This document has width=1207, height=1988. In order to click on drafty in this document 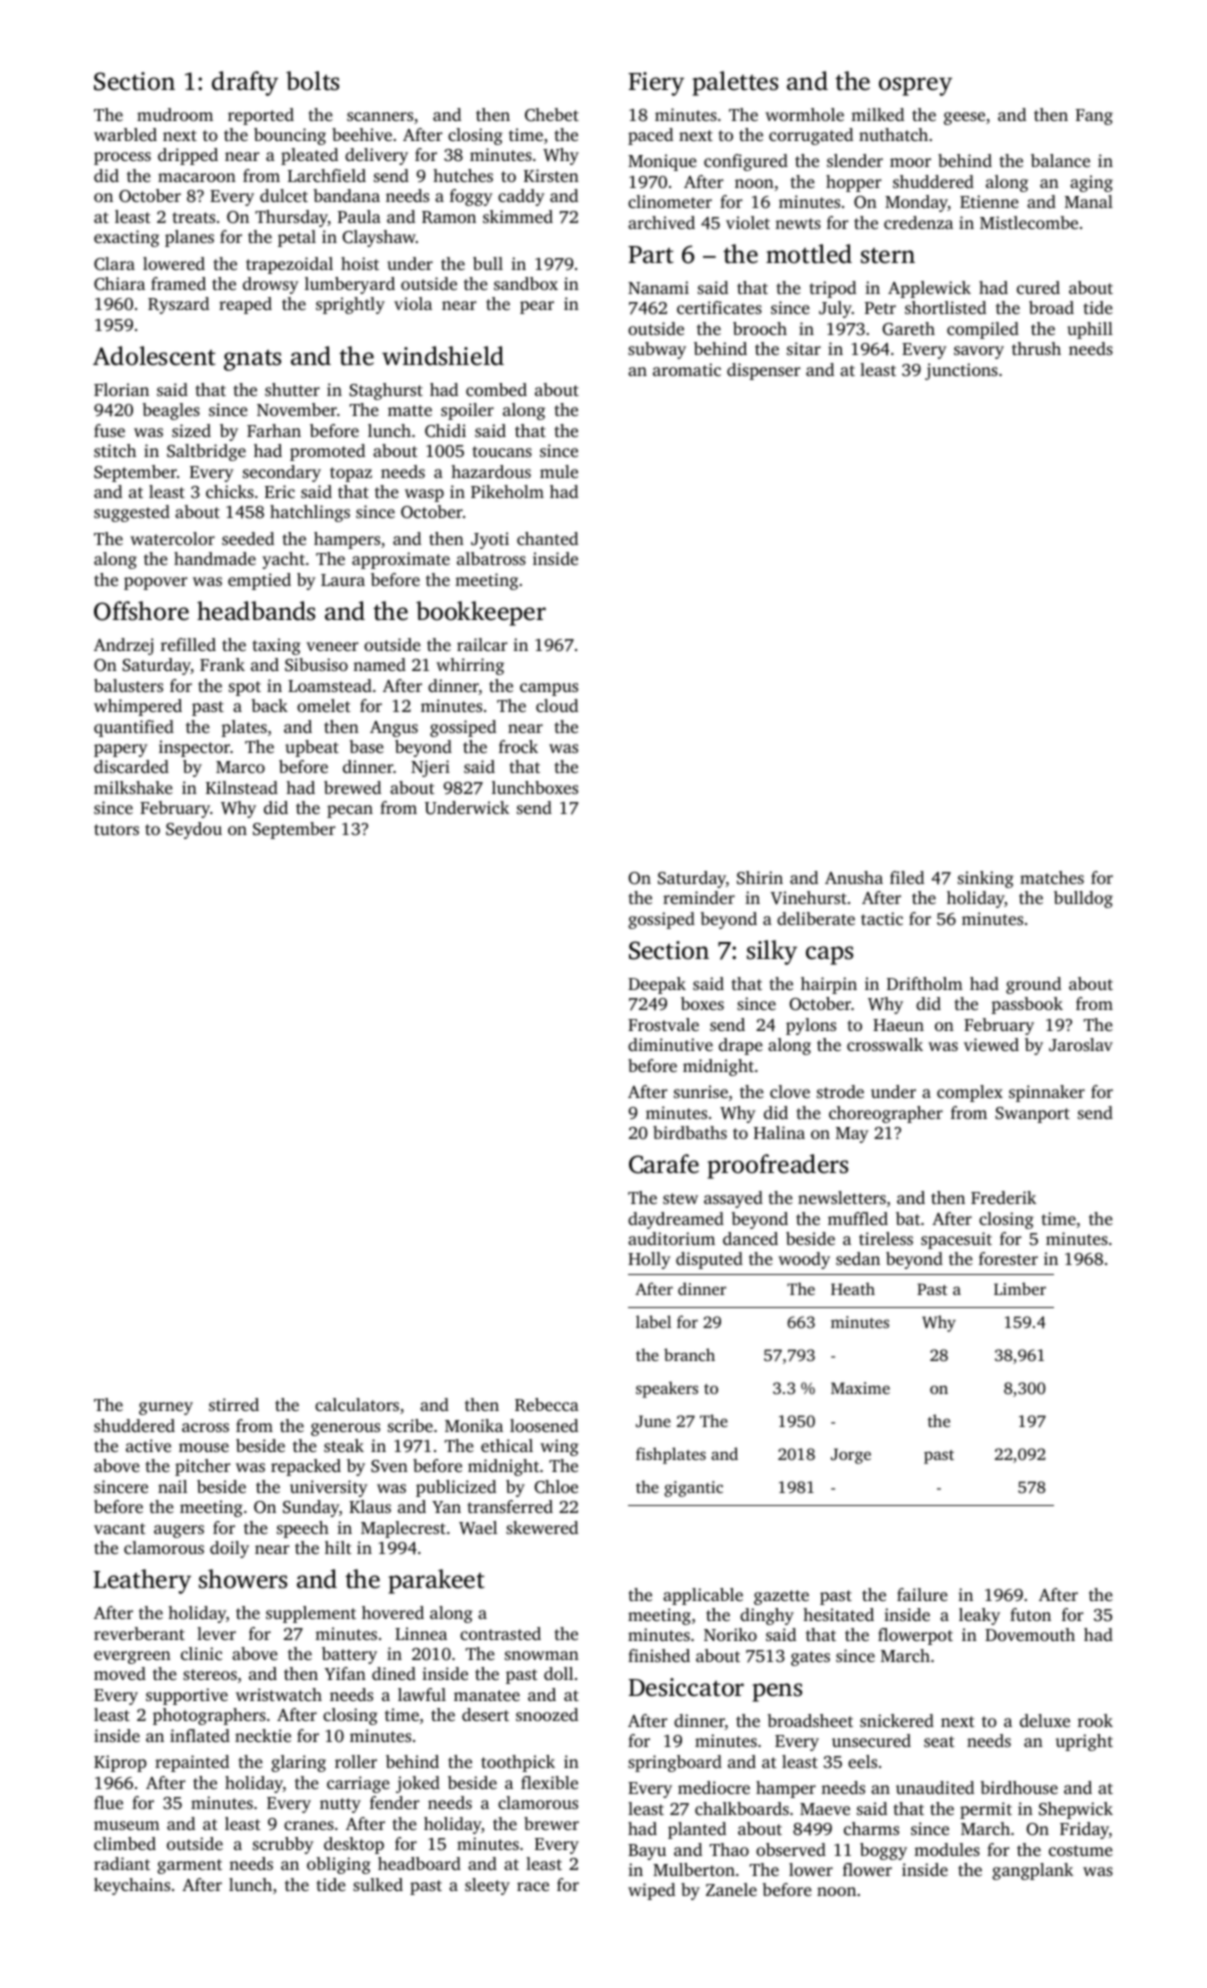, I will do `click(245, 83)`.
